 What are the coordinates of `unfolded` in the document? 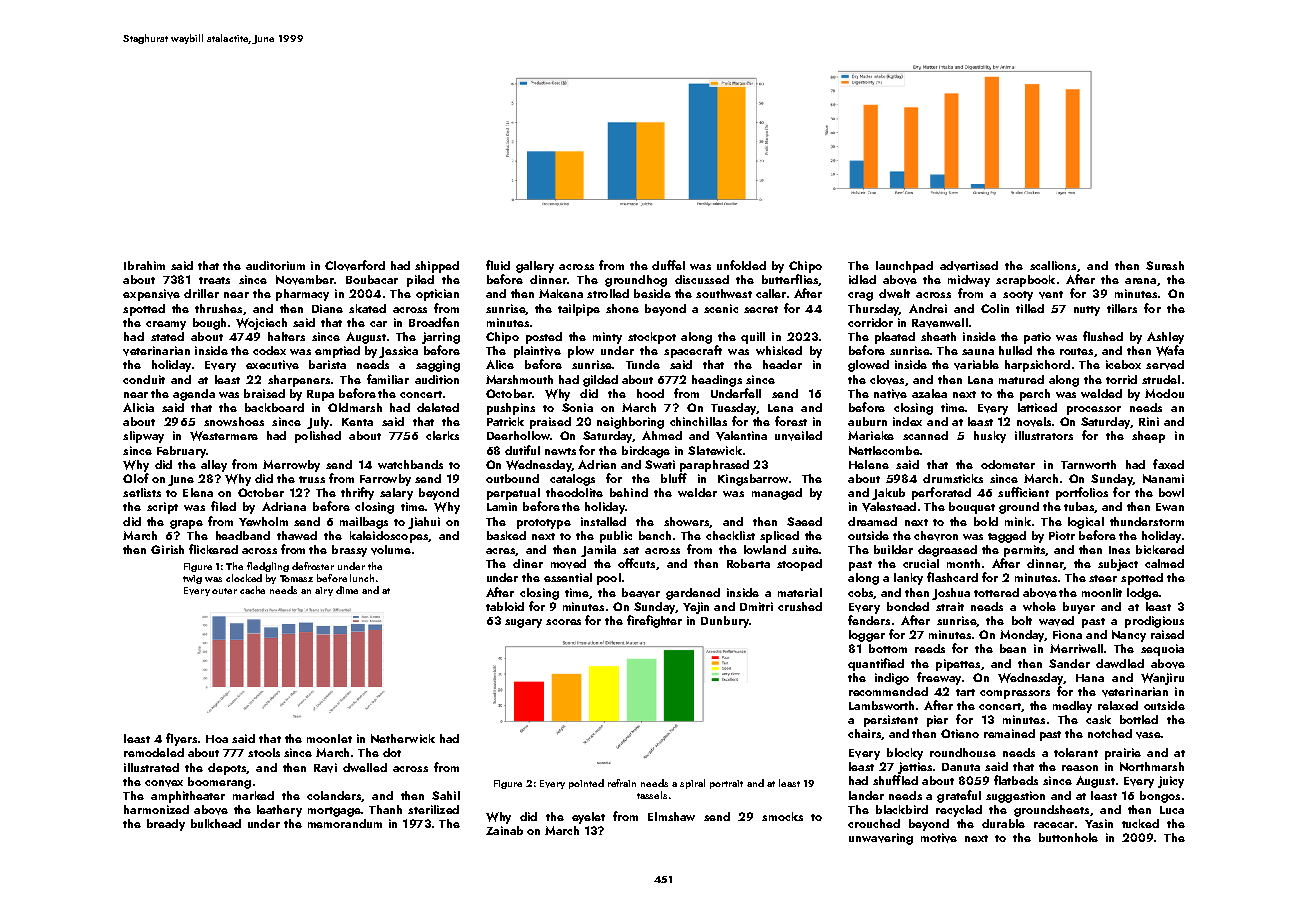 It's located at (741, 265).
